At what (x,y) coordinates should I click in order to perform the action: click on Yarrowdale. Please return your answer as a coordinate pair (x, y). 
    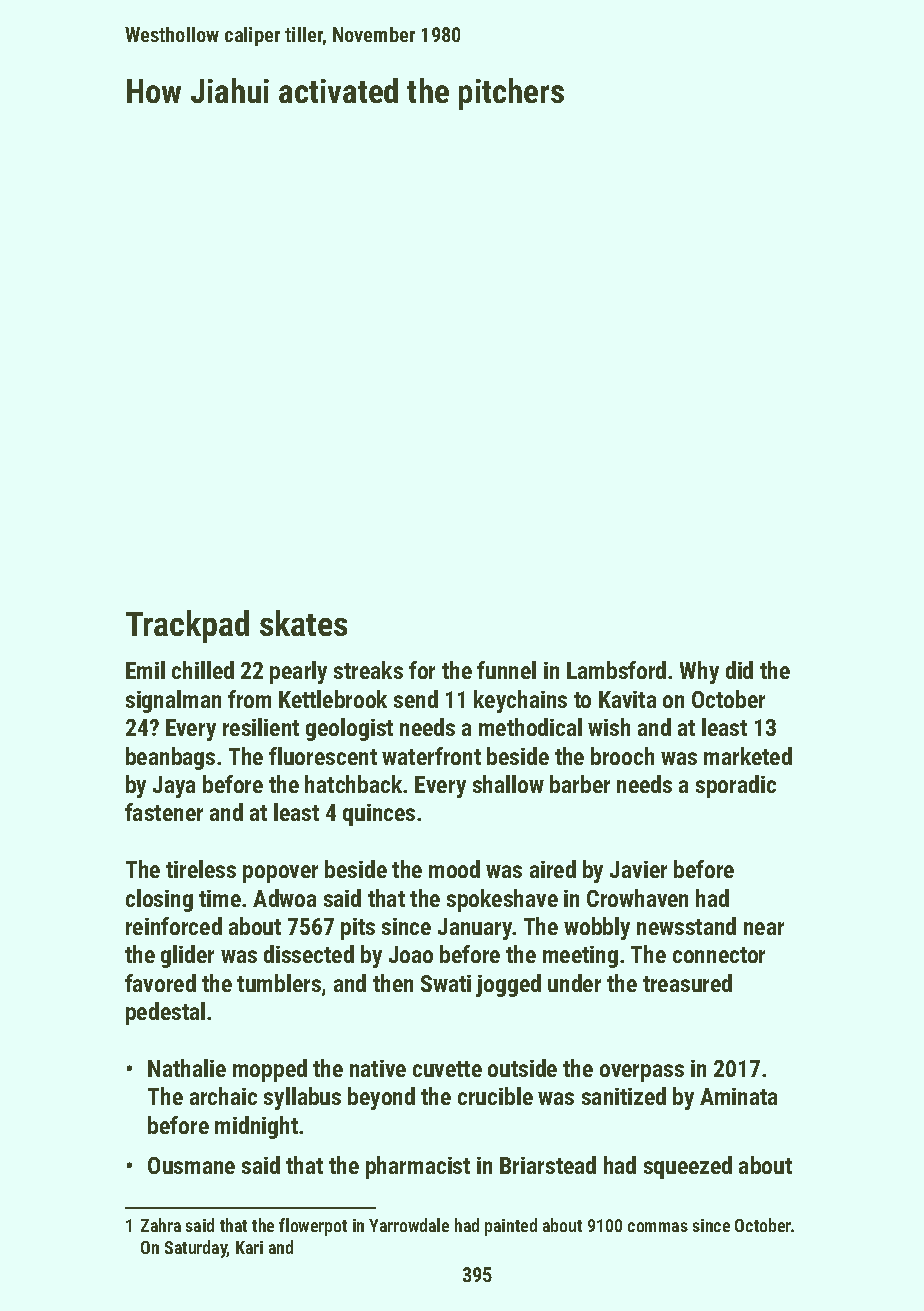
    Looking at the image, I should click on (409, 1225).
